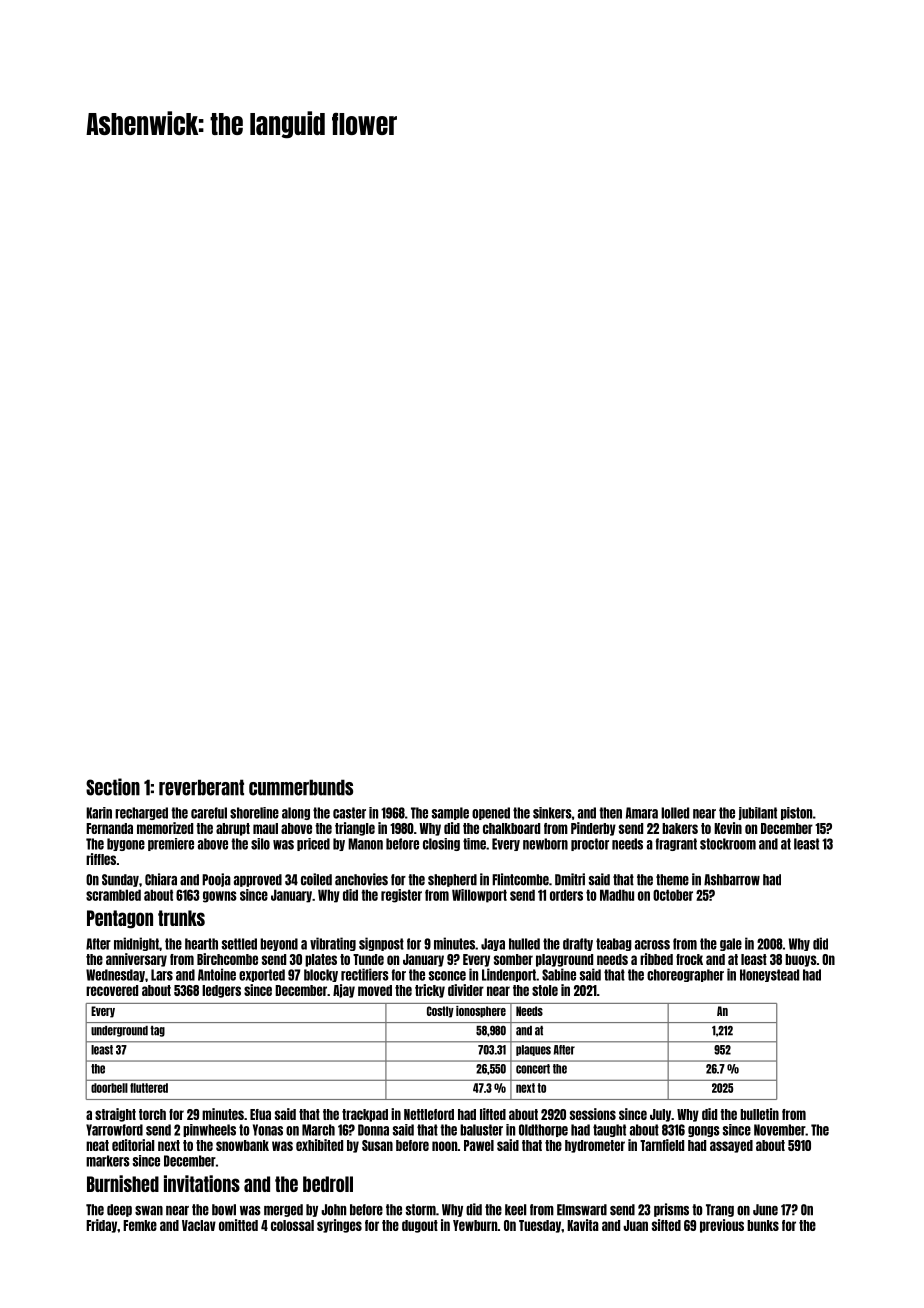 The width and height of the document is (924, 1308). I want to click on hydrometer, so click(595, 1146).
